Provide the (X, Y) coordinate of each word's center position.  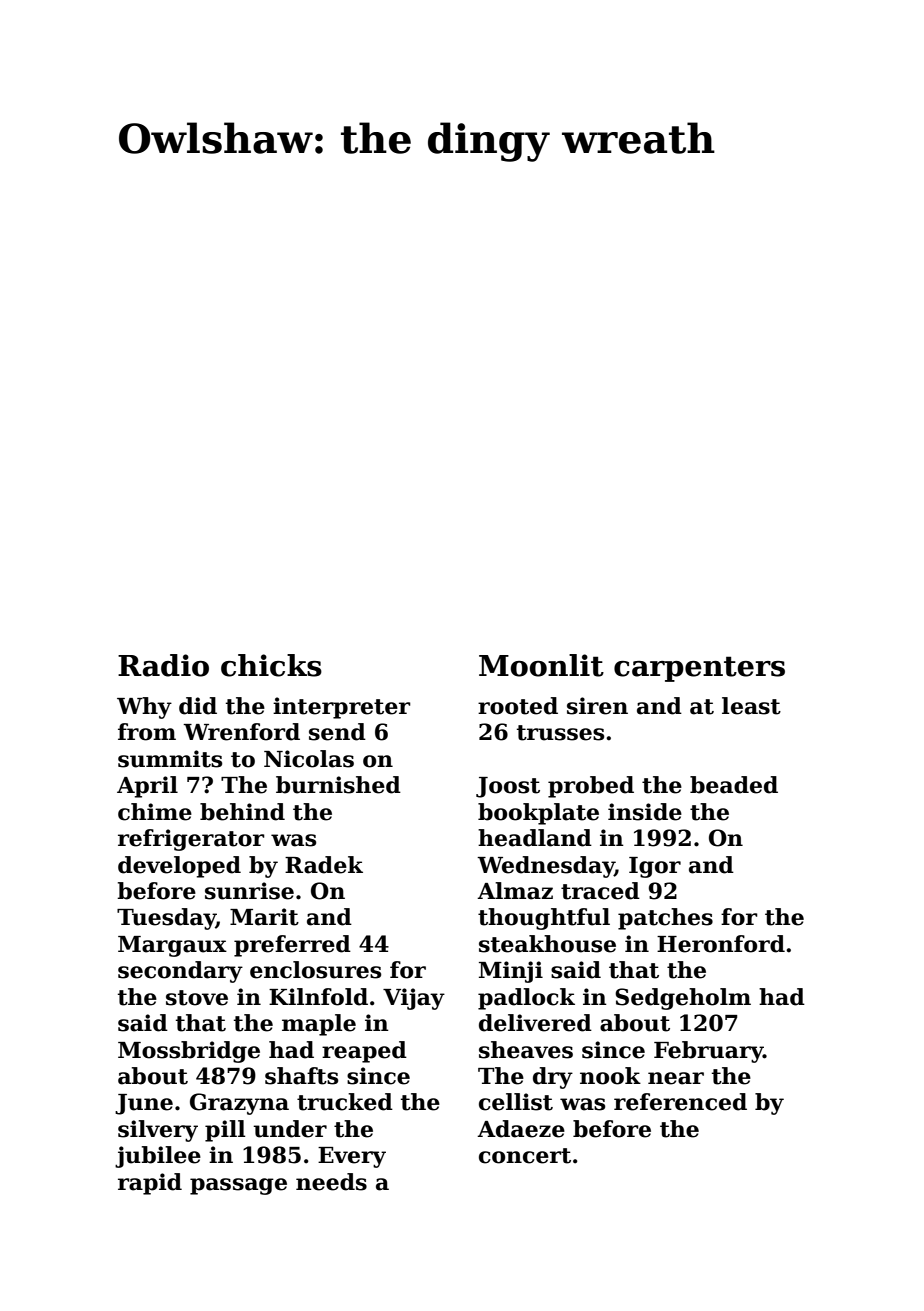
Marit (264, 917)
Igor (655, 867)
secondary (180, 972)
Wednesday (546, 867)
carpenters (699, 669)
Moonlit (541, 665)
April (147, 787)
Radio (163, 665)
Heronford (721, 944)
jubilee (158, 1157)
